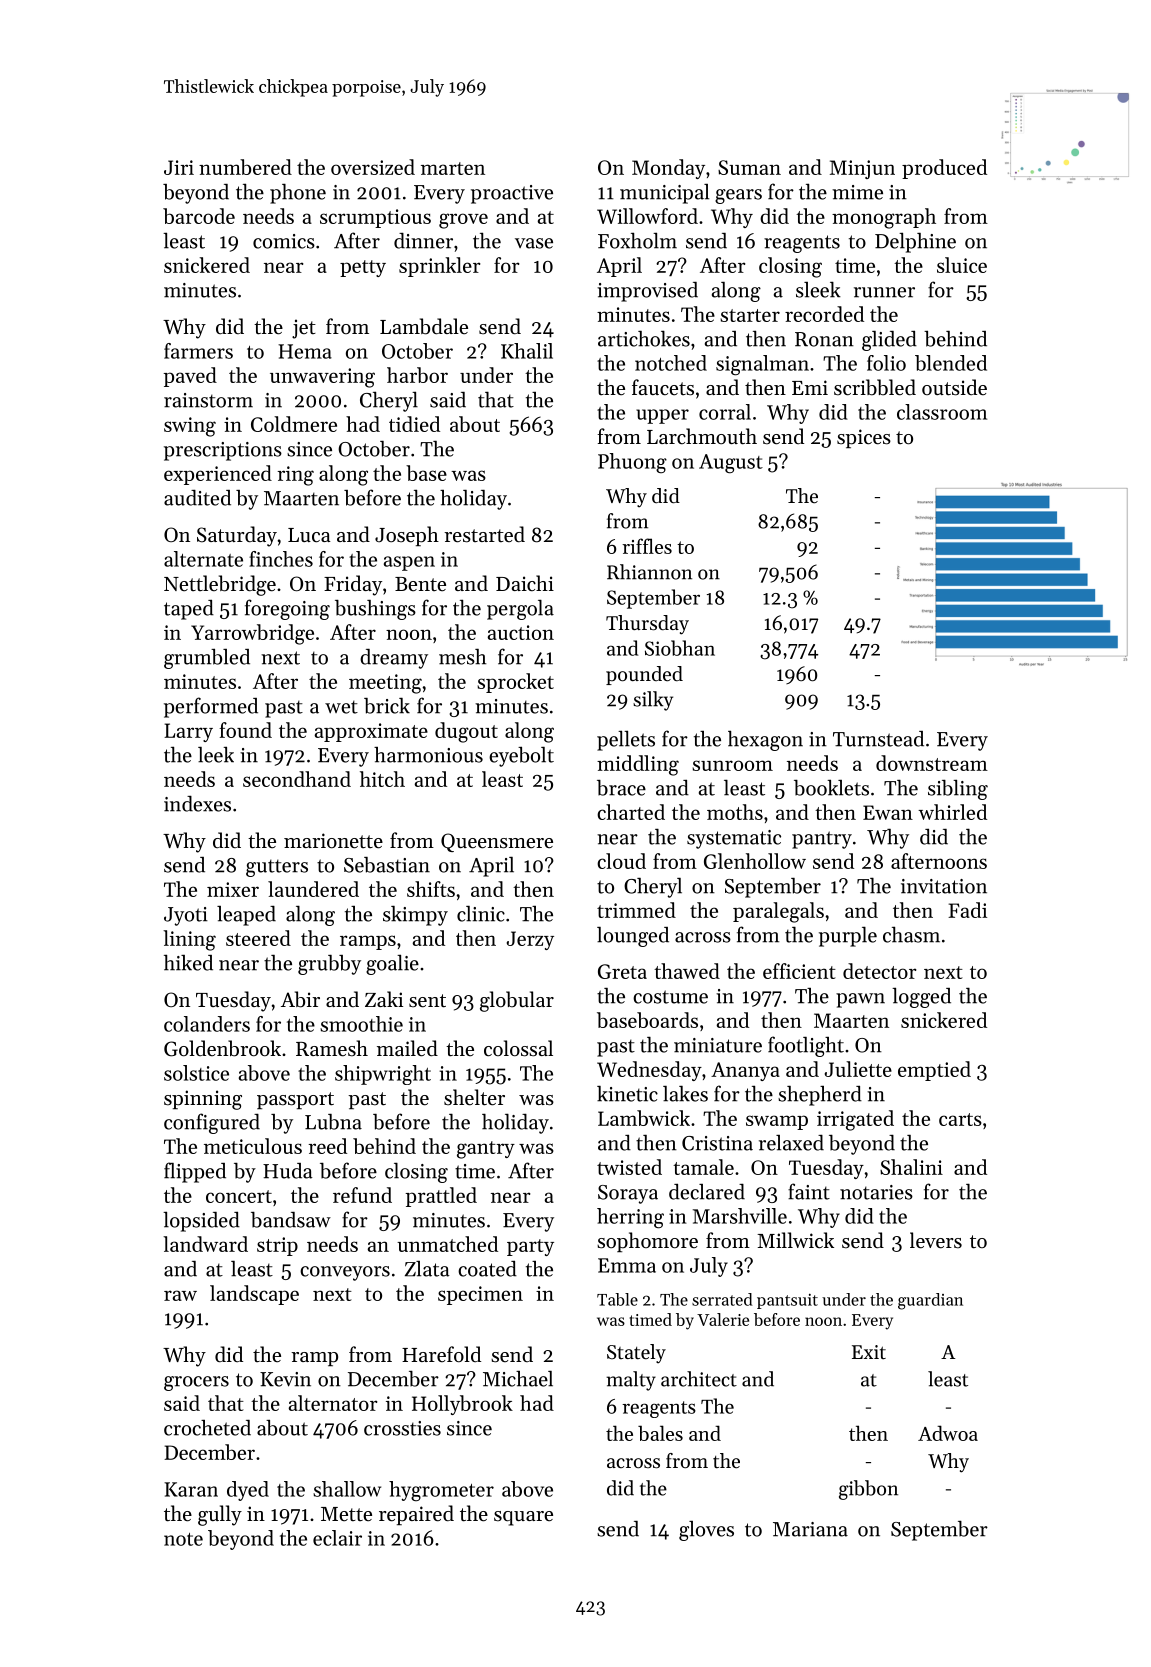 Image resolution: width=1151 pixels, height=1667 pixels. What do you see at coordinates (948, 1433) in the document?
I see `Adwoa` at bounding box center [948, 1433].
